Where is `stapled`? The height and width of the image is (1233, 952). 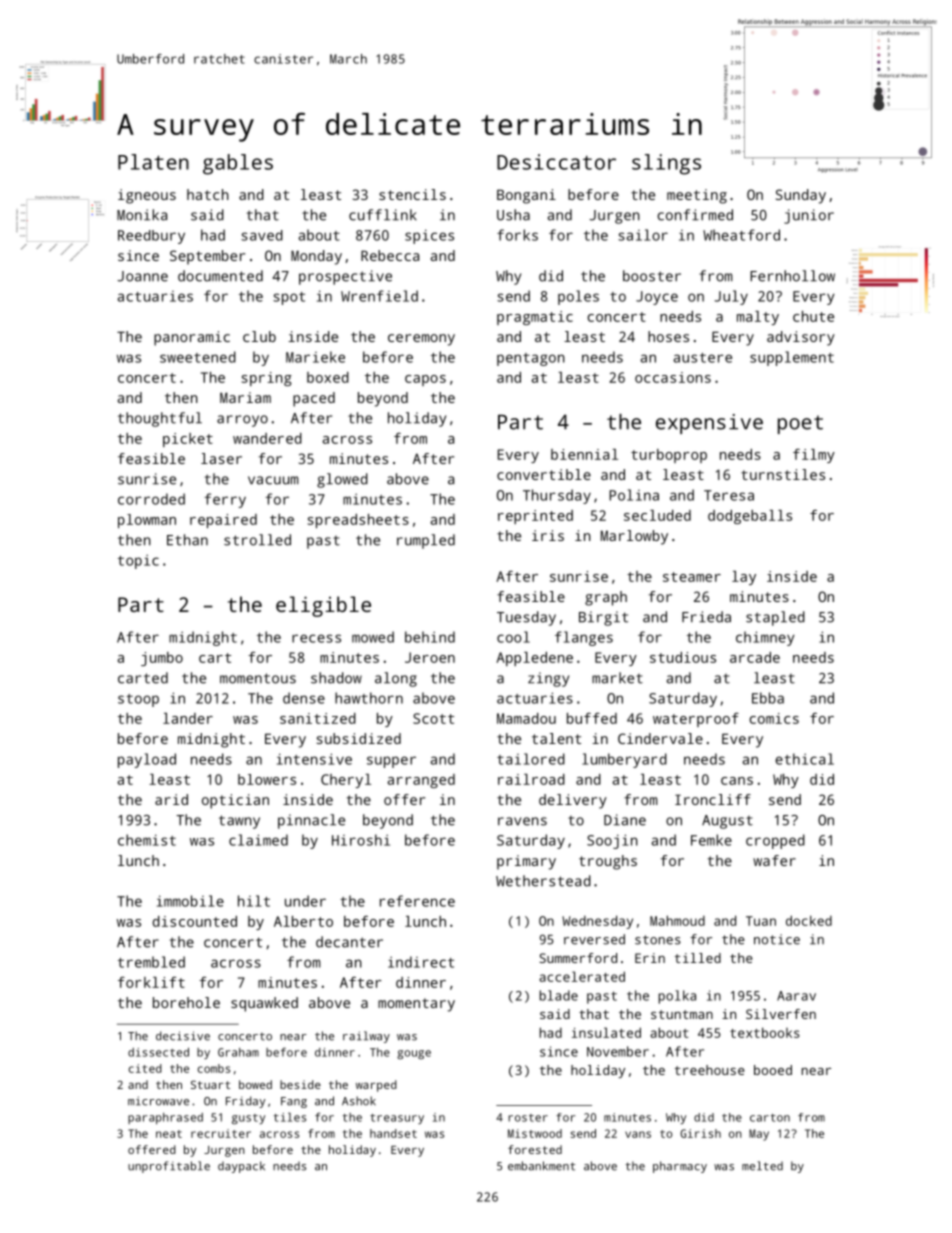
stapled is located at coordinates (775, 618).
